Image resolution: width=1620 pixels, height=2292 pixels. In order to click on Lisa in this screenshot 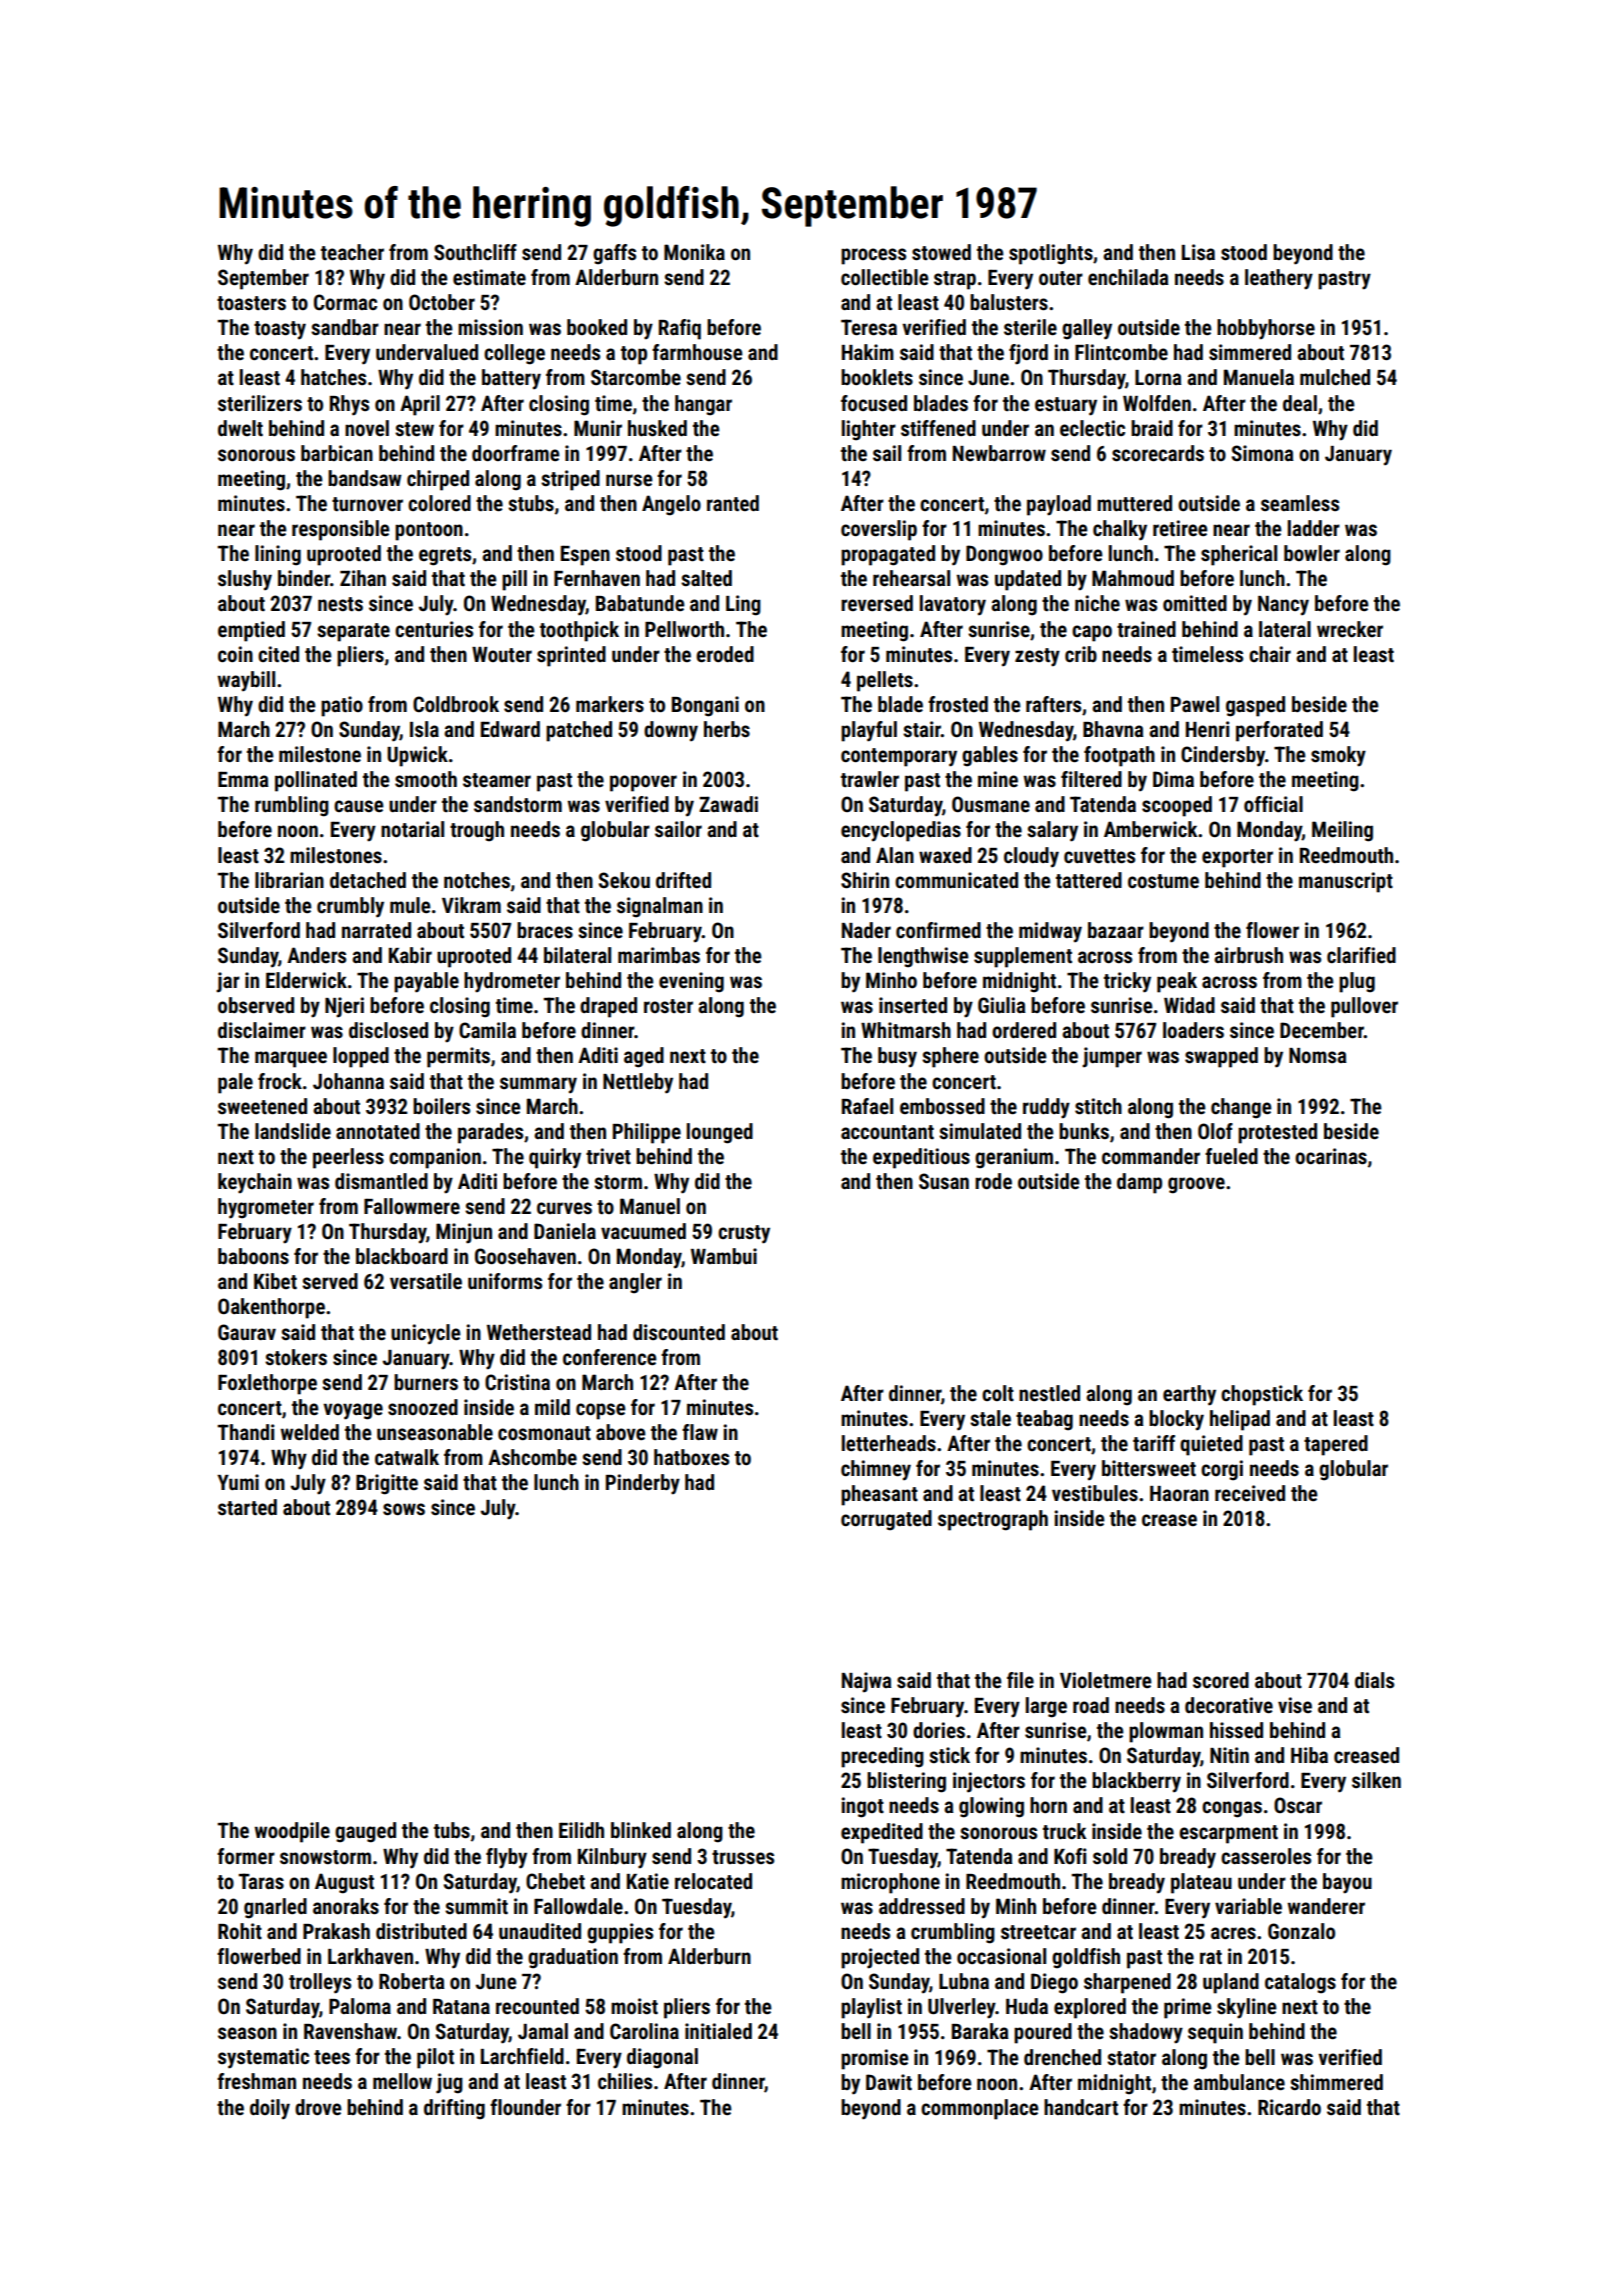, I will do `click(1198, 252)`.
